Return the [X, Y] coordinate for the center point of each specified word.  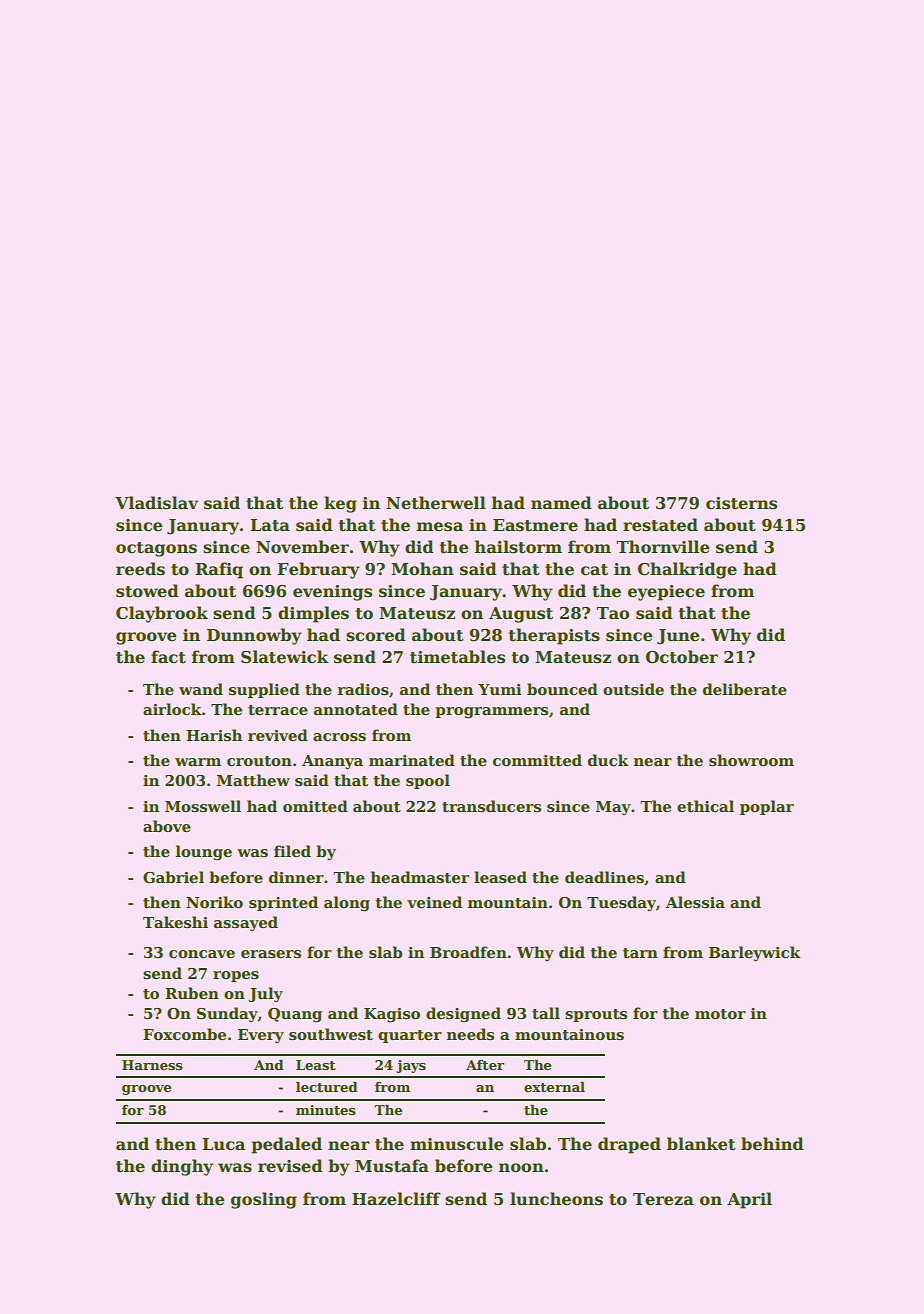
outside [633, 689]
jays [411, 1066]
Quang [295, 1015]
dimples [313, 614]
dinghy [182, 1167]
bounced [562, 689]
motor [720, 1014]
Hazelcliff [396, 1199]
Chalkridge [687, 570]
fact [168, 657]
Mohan [422, 569]
